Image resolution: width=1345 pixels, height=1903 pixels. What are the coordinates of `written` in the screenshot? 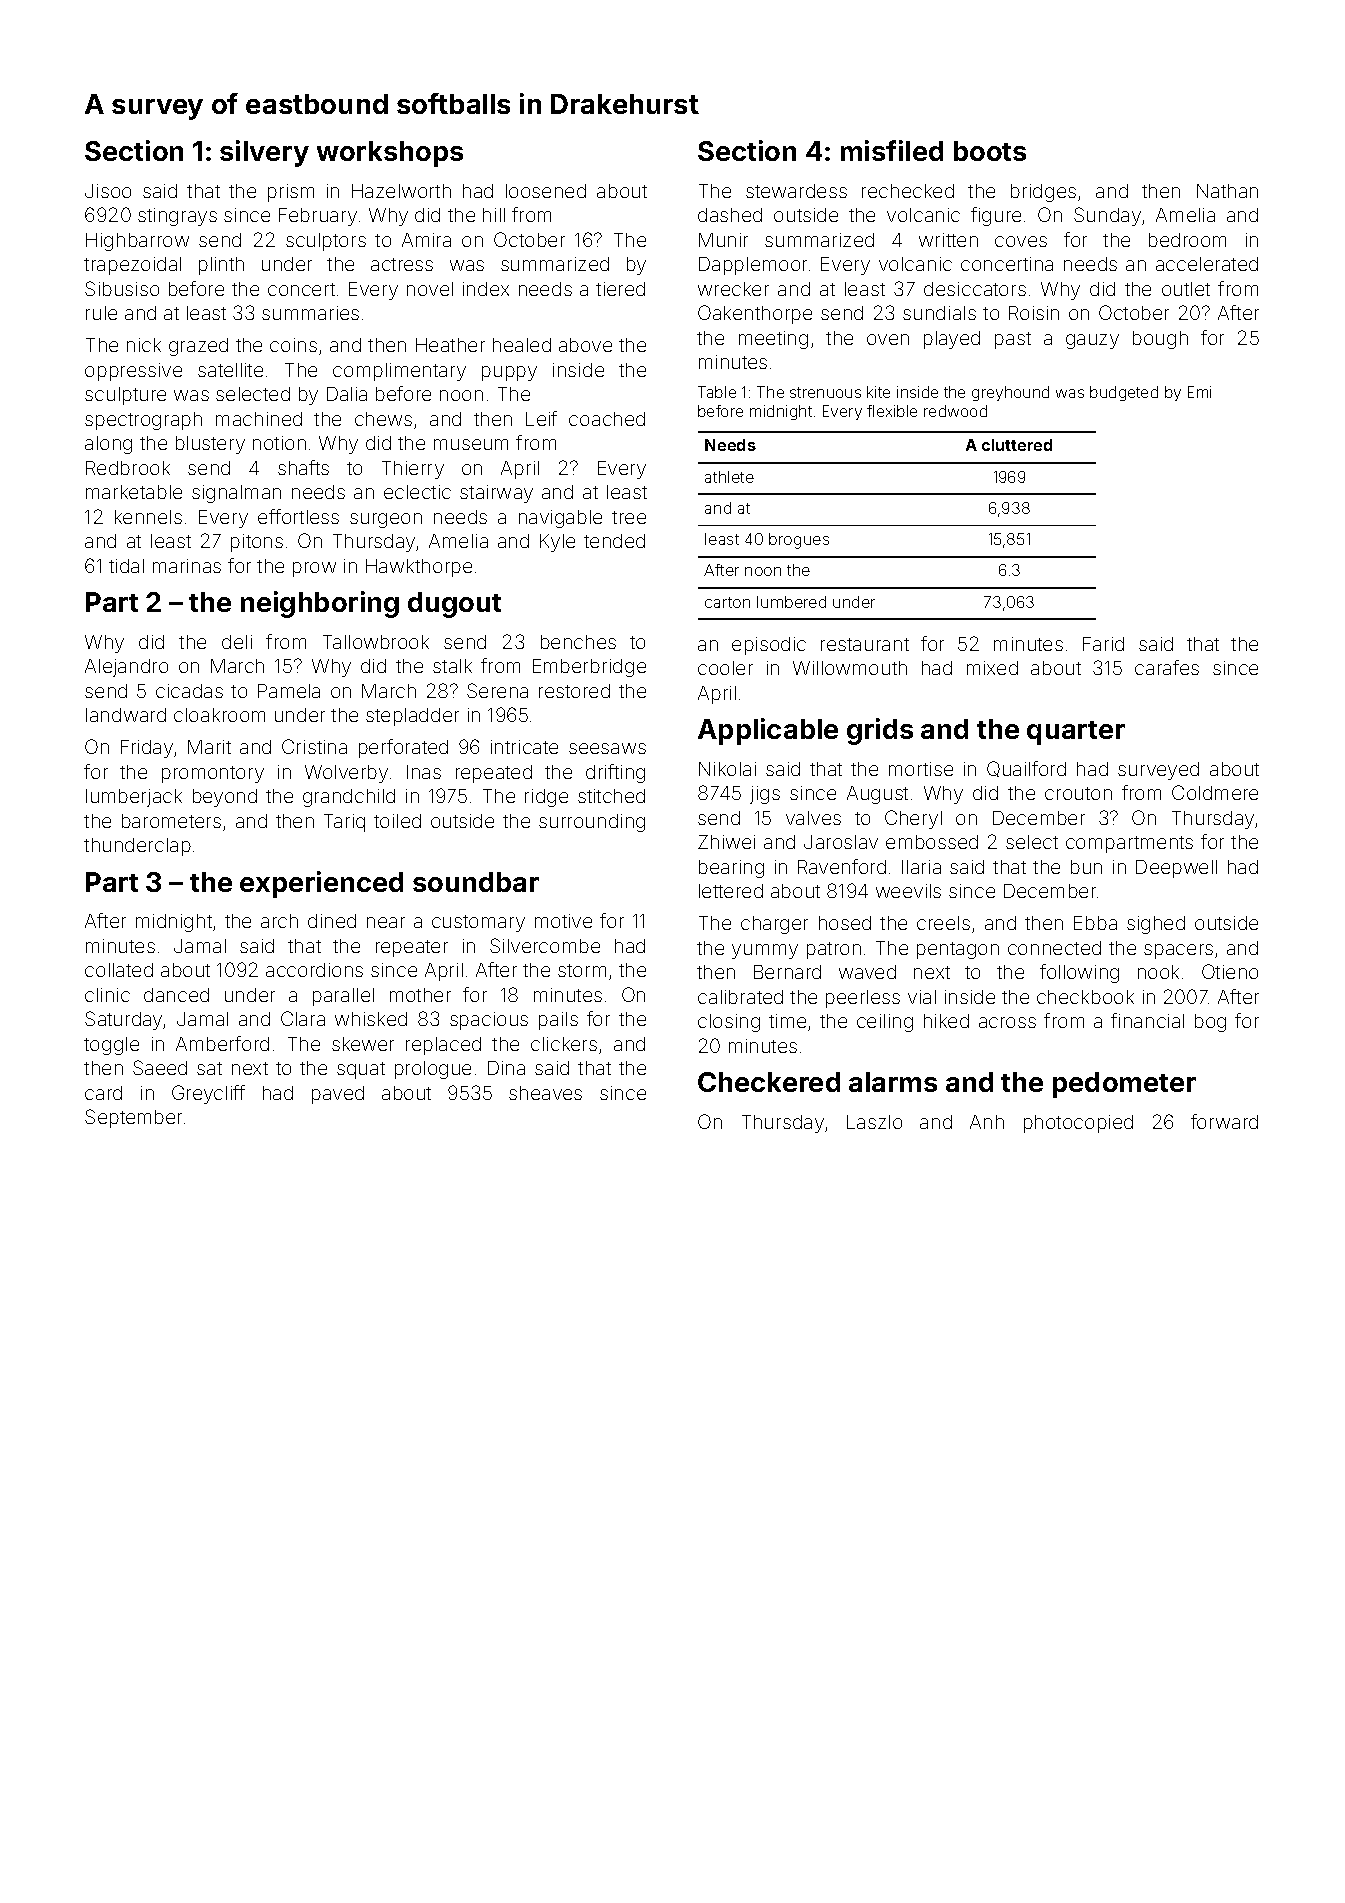 It's located at (948, 240).
